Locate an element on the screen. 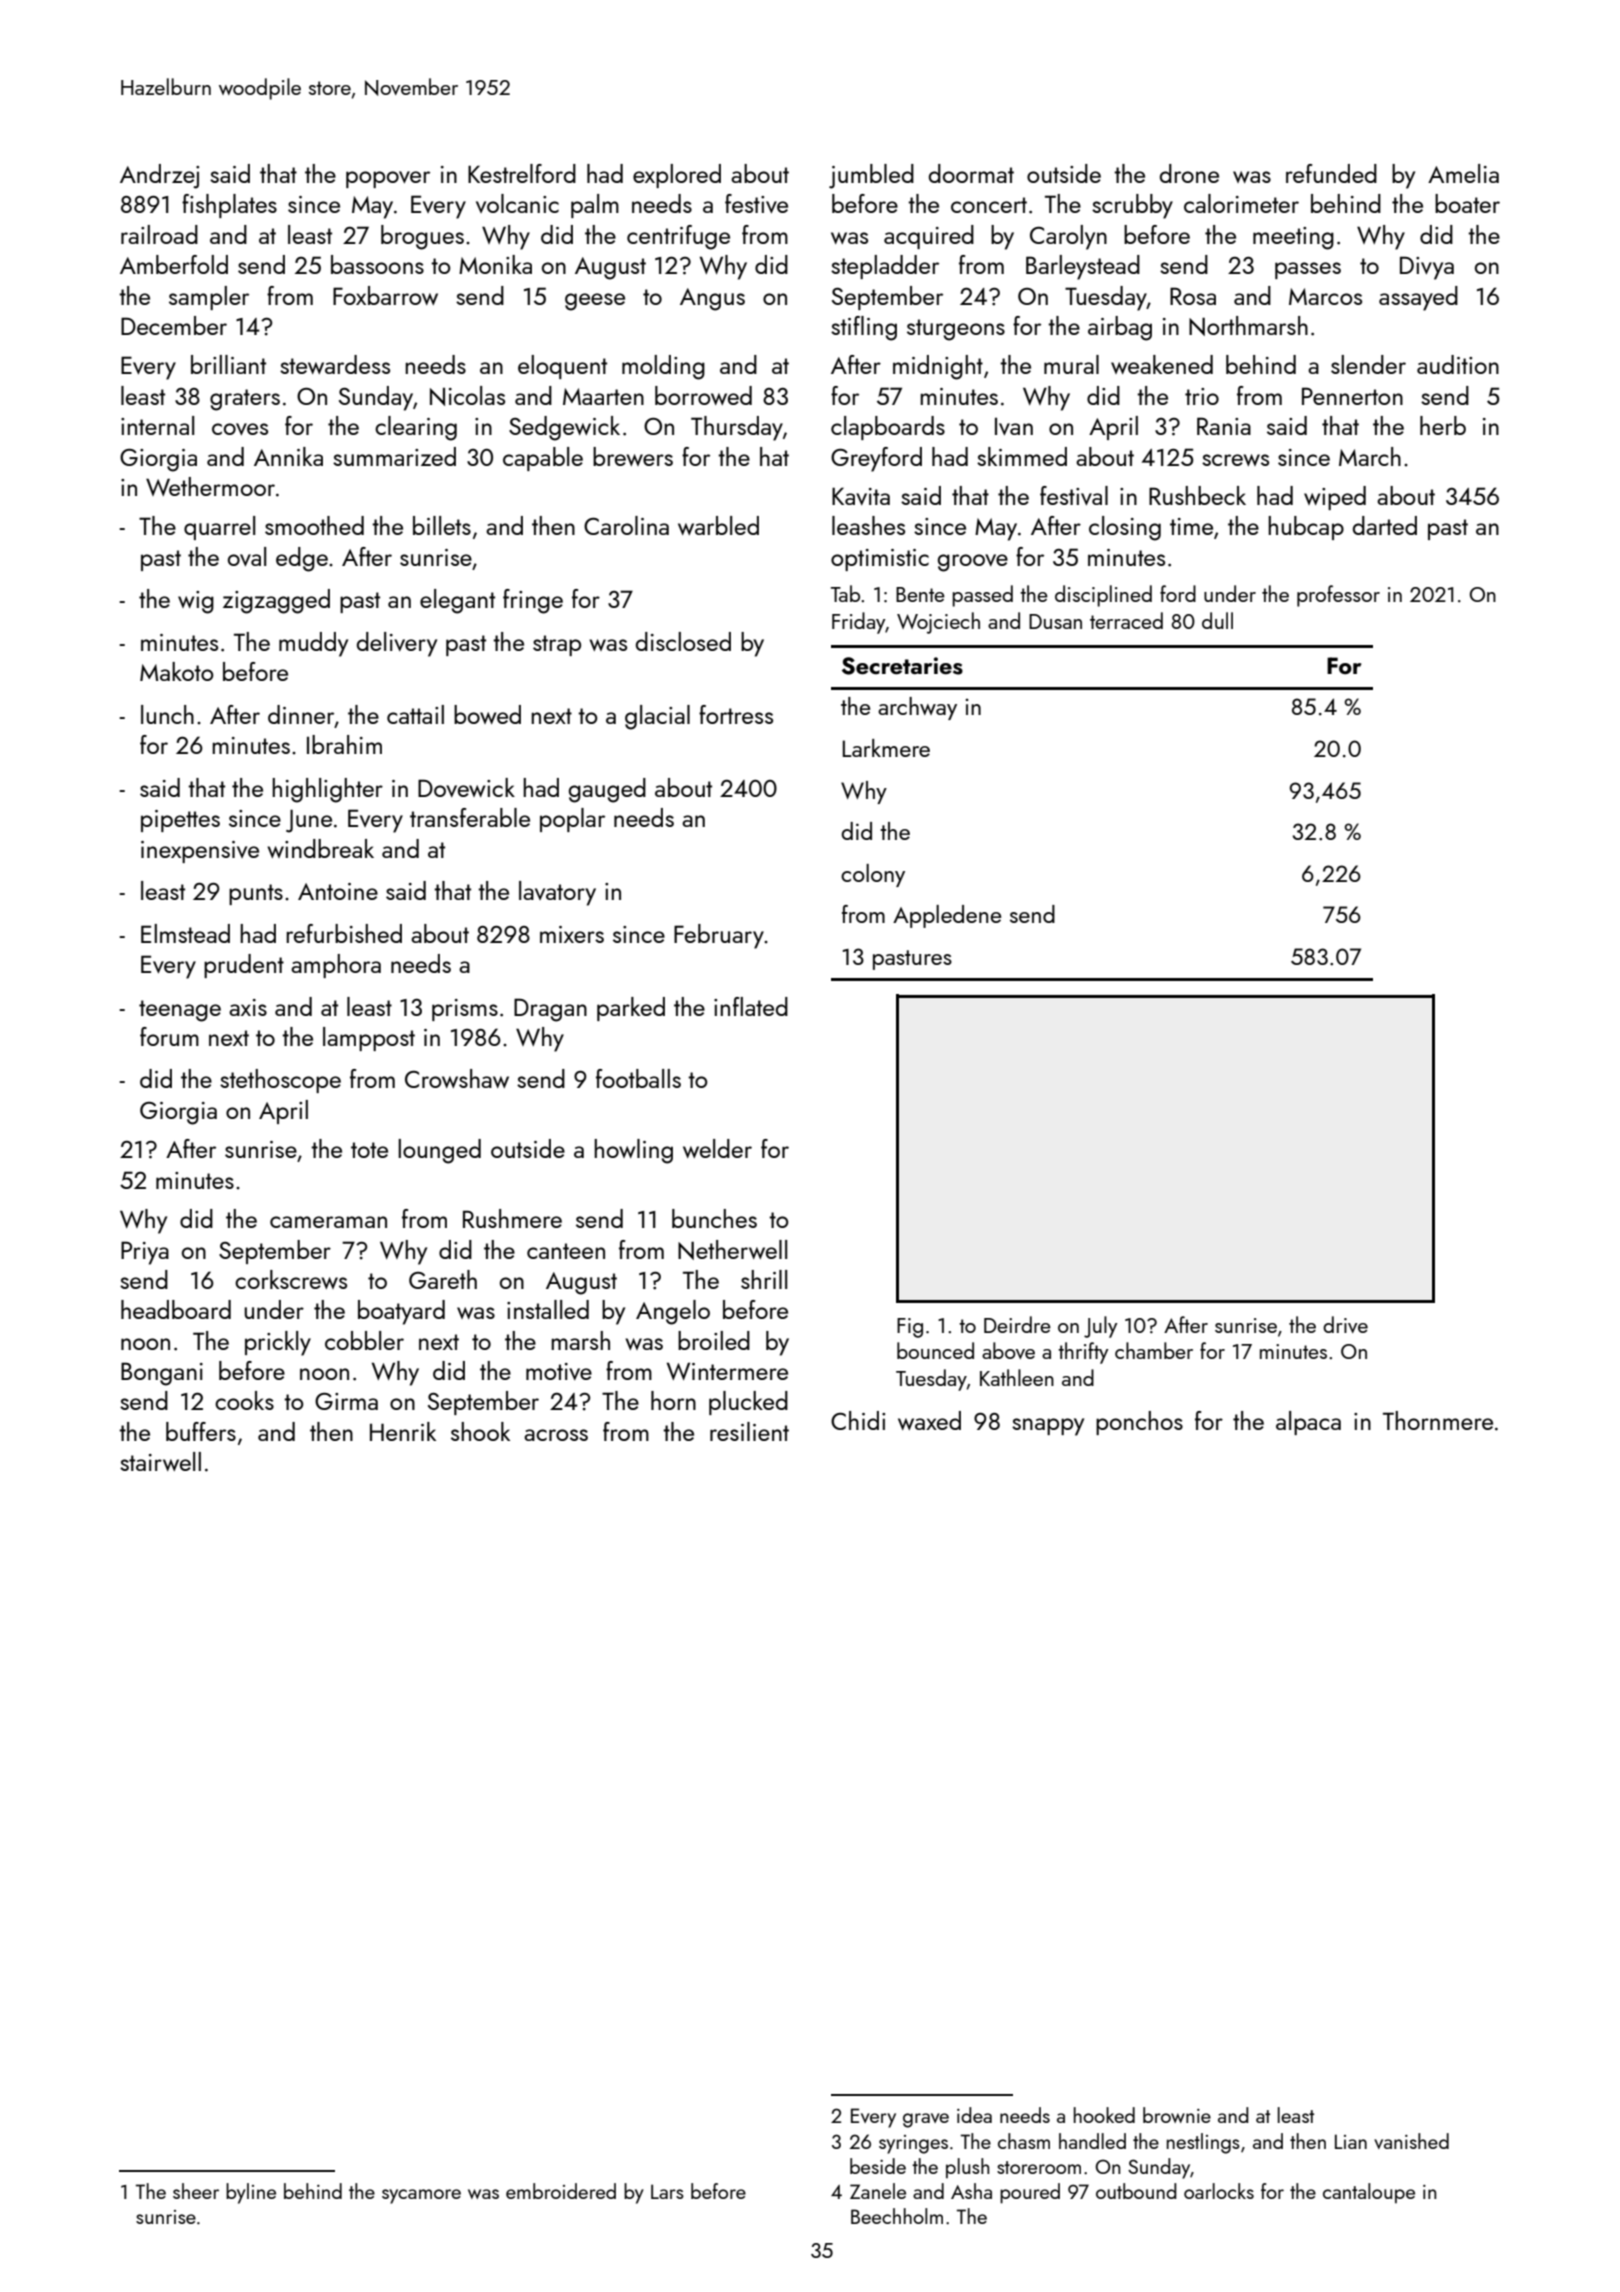  wig is located at coordinates (196, 602).
